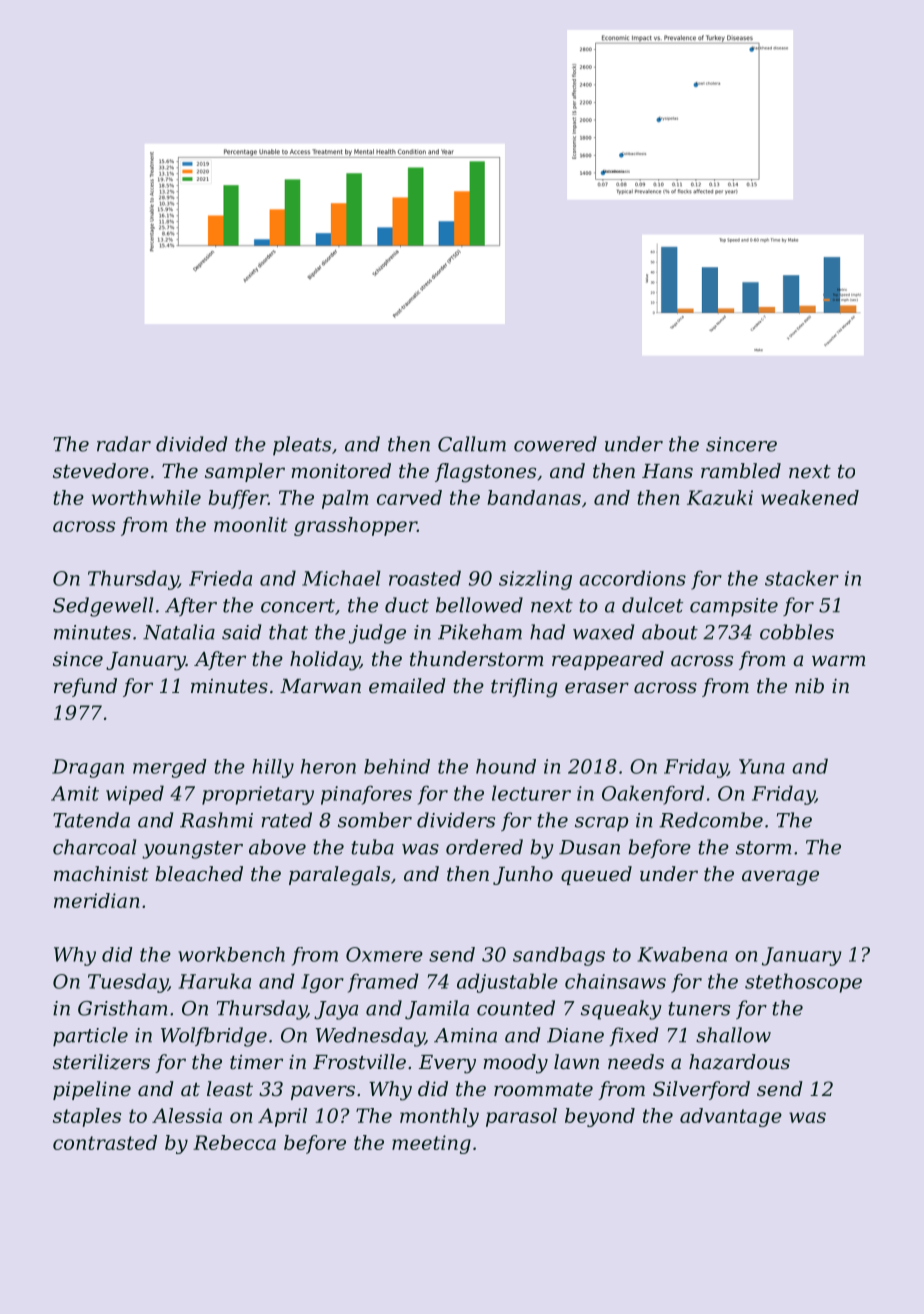 Image resolution: width=924 pixels, height=1314 pixels. Describe the element at coordinates (90, 1037) in the page. I see `particle` at that location.
